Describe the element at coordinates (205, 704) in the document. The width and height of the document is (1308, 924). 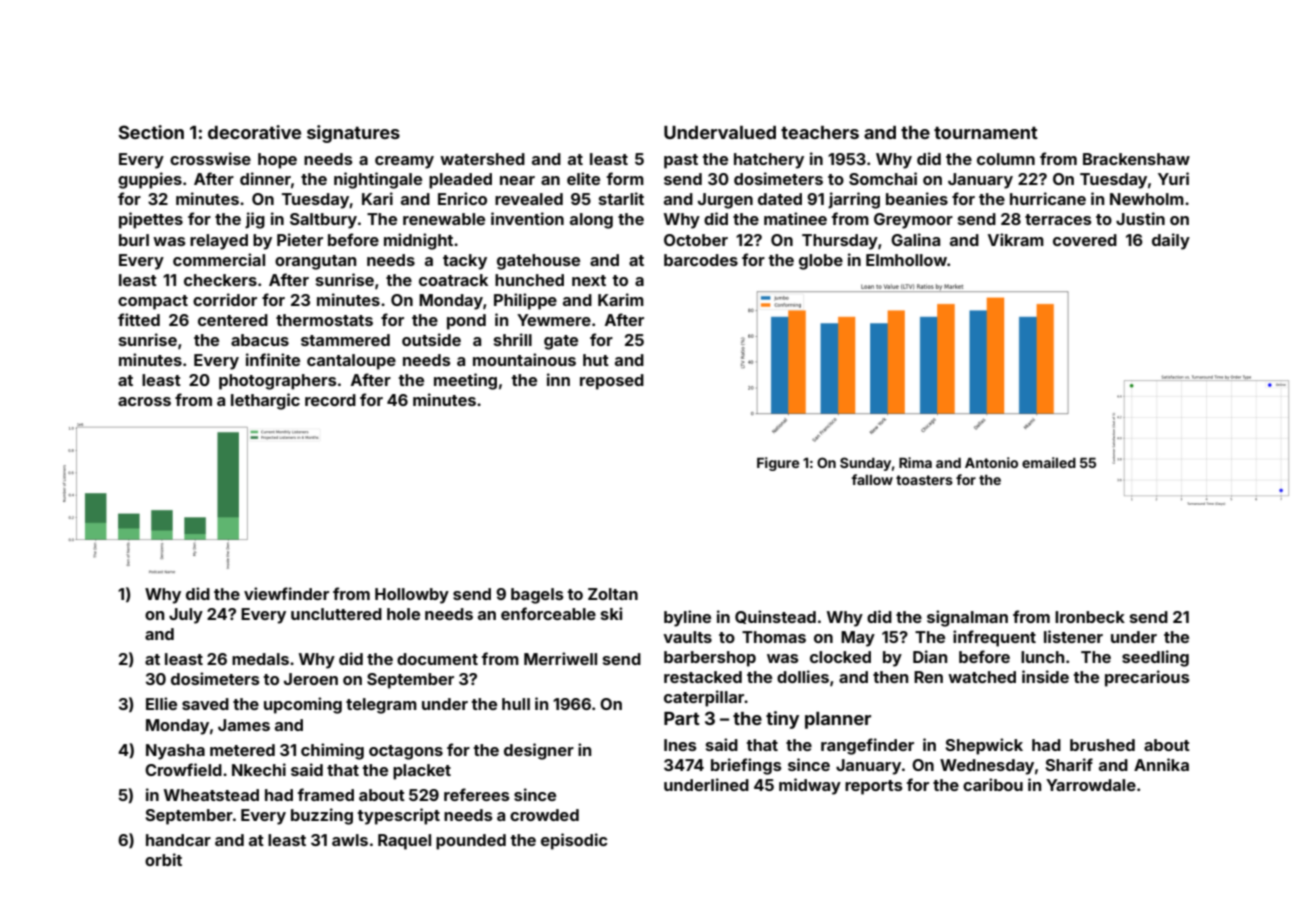
I see `saved` at that location.
